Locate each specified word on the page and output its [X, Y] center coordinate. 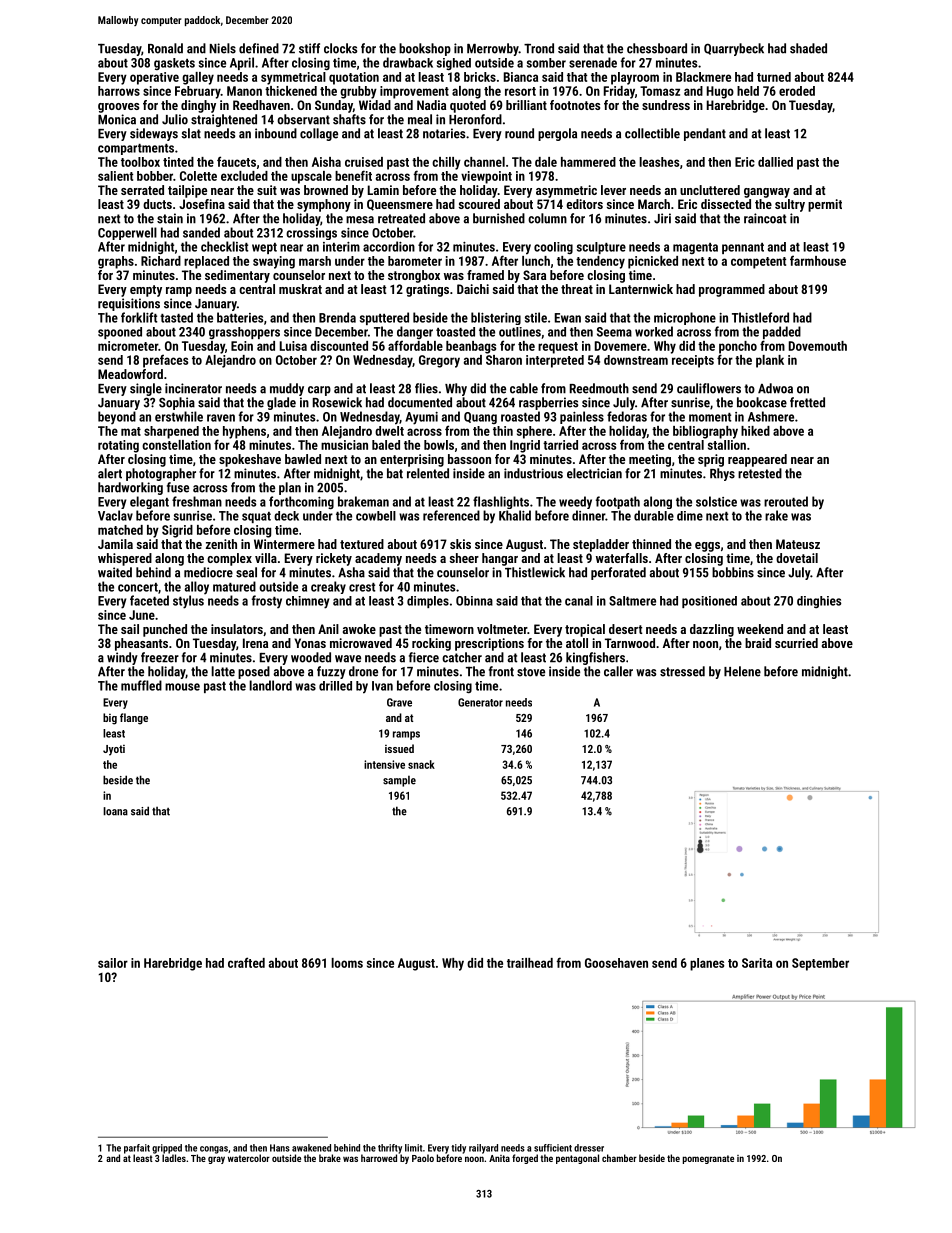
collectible [652, 133]
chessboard [657, 48]
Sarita [757, 963]
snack [421, 764]
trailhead [530, 963]
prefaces [165, 361]
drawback [408, 62]
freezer [160, 657]
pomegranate [708, 1159]
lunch [536, 261]
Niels [223, 48]
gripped [167, 1149]
